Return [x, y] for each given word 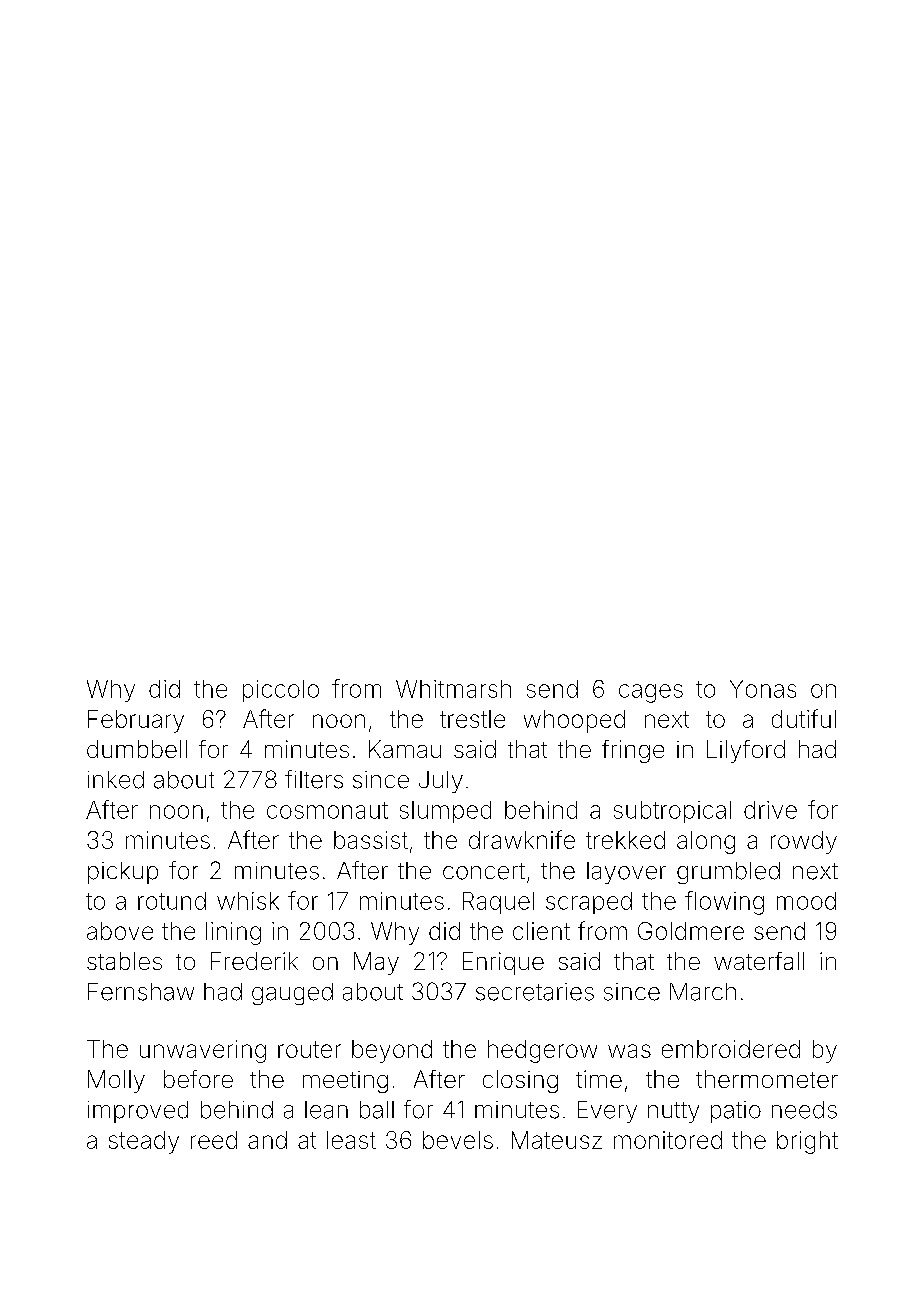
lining [233, 933]
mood [806, 901]
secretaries [535, 992]
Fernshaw [141, 992]
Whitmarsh [453, 689]
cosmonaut [327, 810]
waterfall [759, 961]
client [541, 931]
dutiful [804, 718]
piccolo [281, 691]
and [267, 1140]
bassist [371, 840]
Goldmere [691, 931]
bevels [458, 1140]
